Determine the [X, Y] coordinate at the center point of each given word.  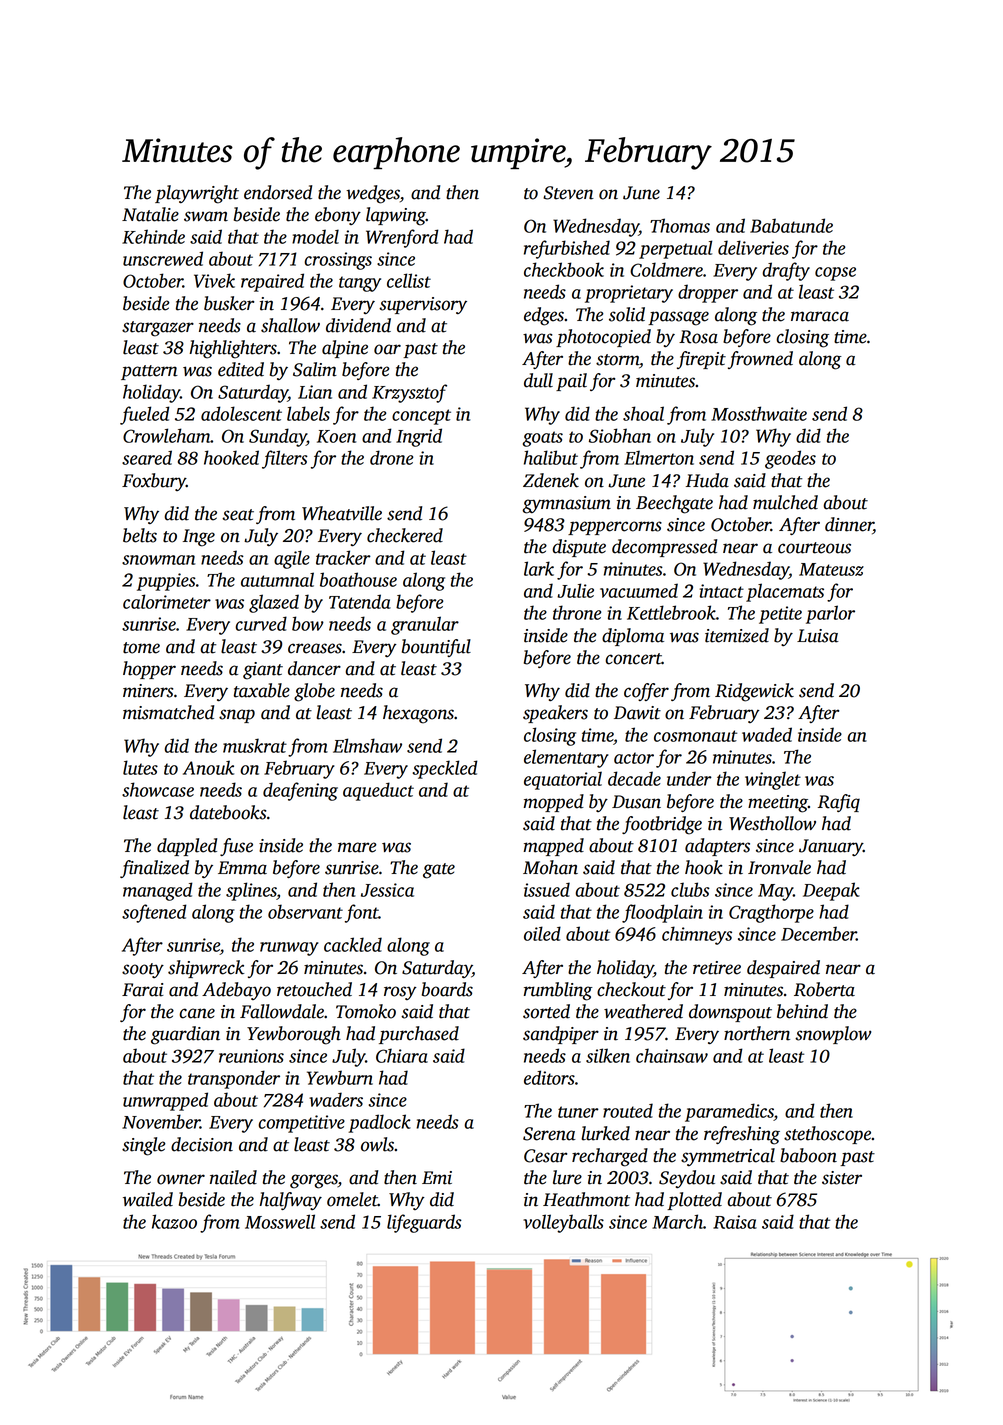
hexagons [418, 714]
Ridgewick [754, 692]
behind [802, 1011]
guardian [185, 1035]
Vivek [214, 280]
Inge [199, 538]
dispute [579, 548]
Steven [568, 193]
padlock [379, 1123]
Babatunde [791, 225]
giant [263, 671]
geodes [790, 459]
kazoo [174, 1221]
